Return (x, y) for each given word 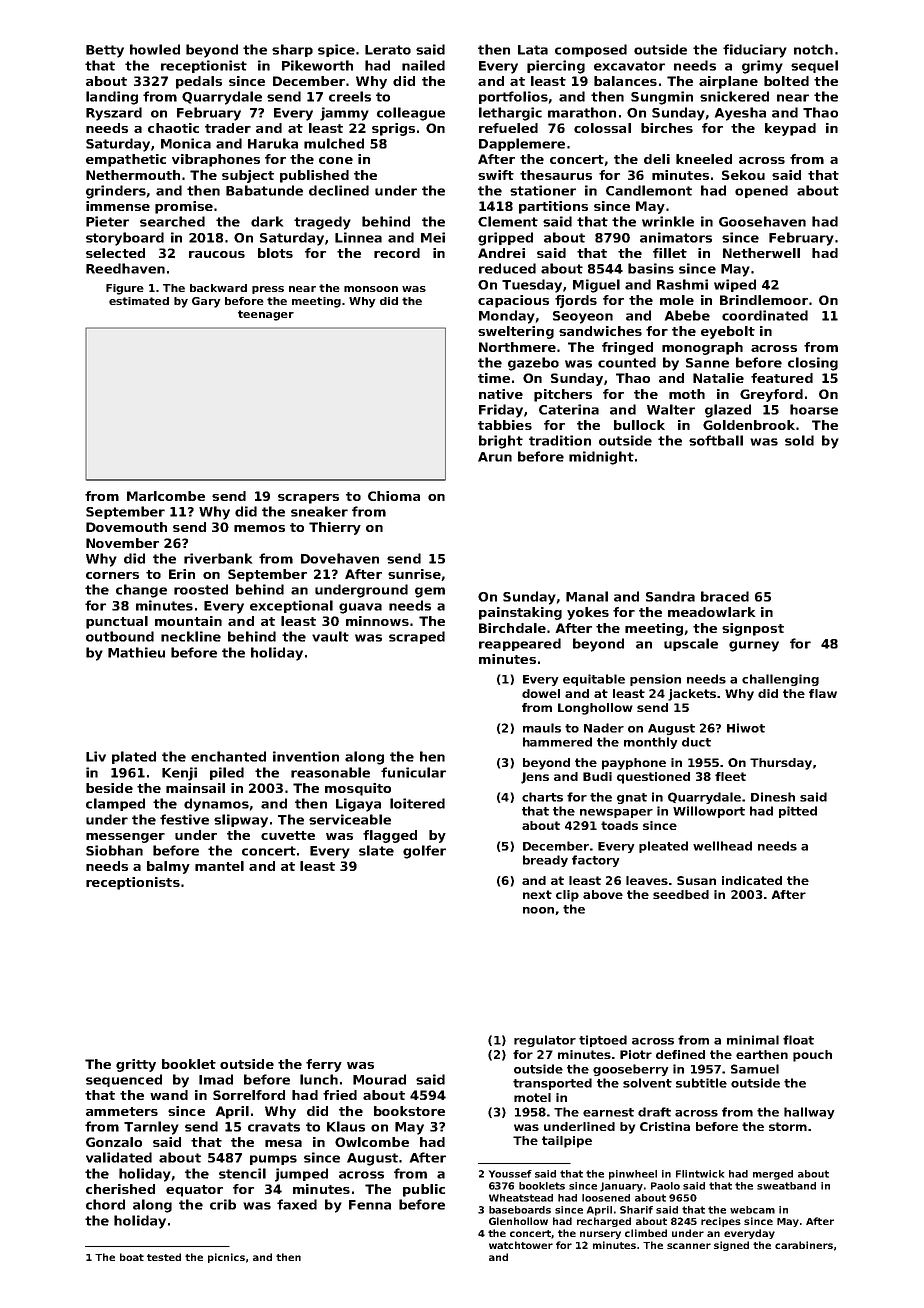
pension (655, 680)
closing (813, 364)
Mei (433, 237)
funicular (413, 772)
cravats (274, 1127)
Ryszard (114, 114)
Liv (96, 756)
